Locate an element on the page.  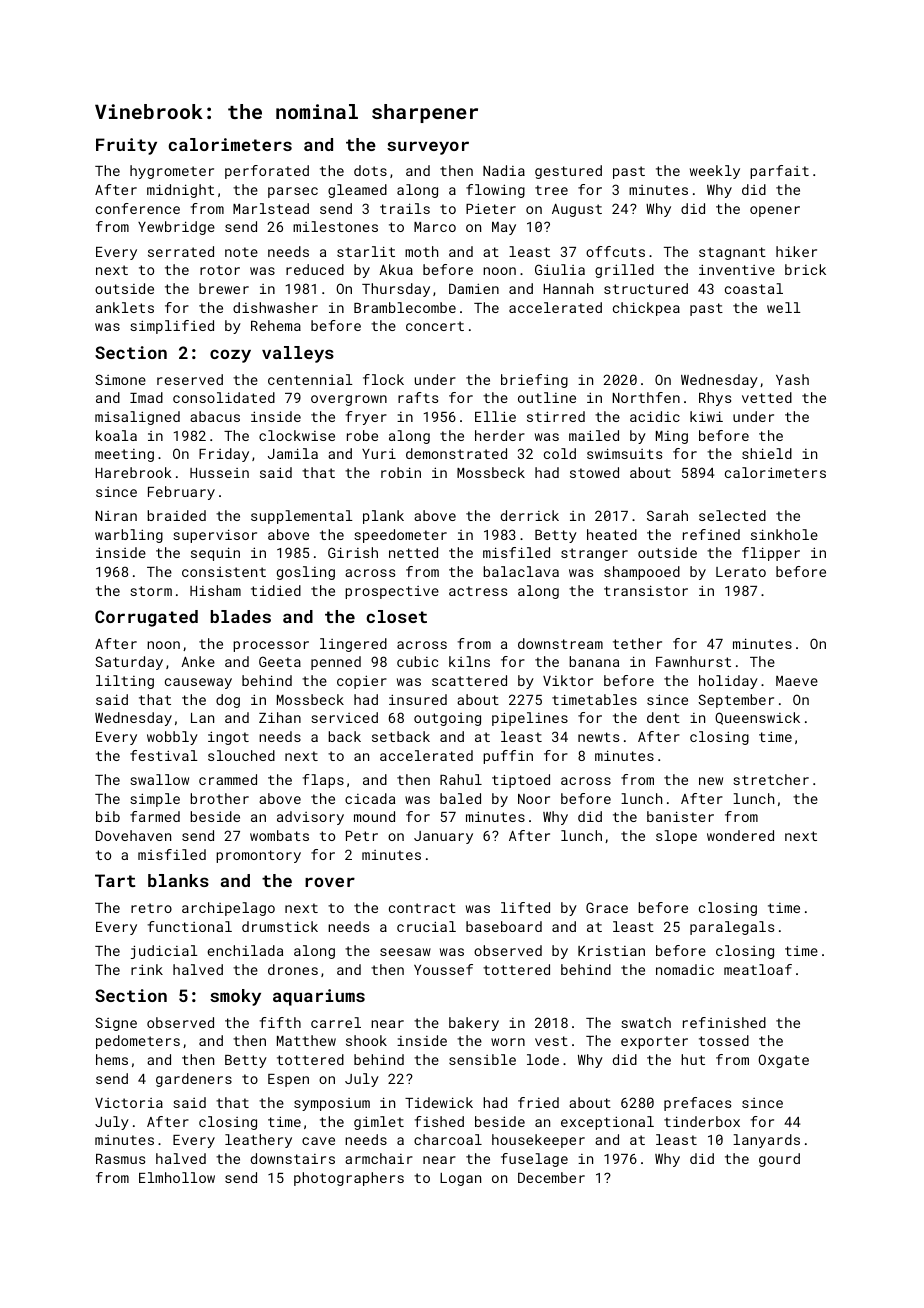
moth is located at coordinates (421, 251).
